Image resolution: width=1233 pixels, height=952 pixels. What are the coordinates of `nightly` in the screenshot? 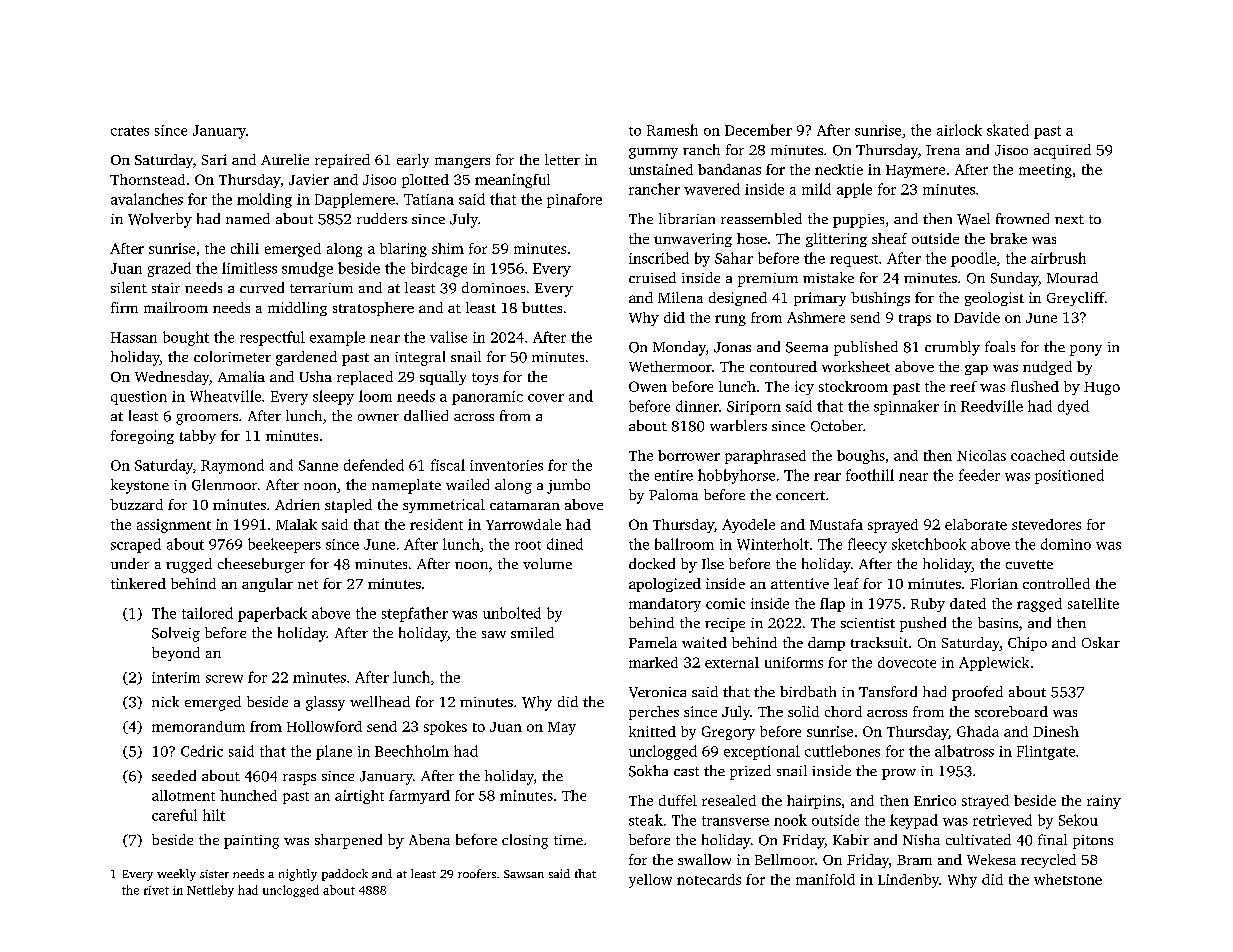 It's located at (298, 875).
